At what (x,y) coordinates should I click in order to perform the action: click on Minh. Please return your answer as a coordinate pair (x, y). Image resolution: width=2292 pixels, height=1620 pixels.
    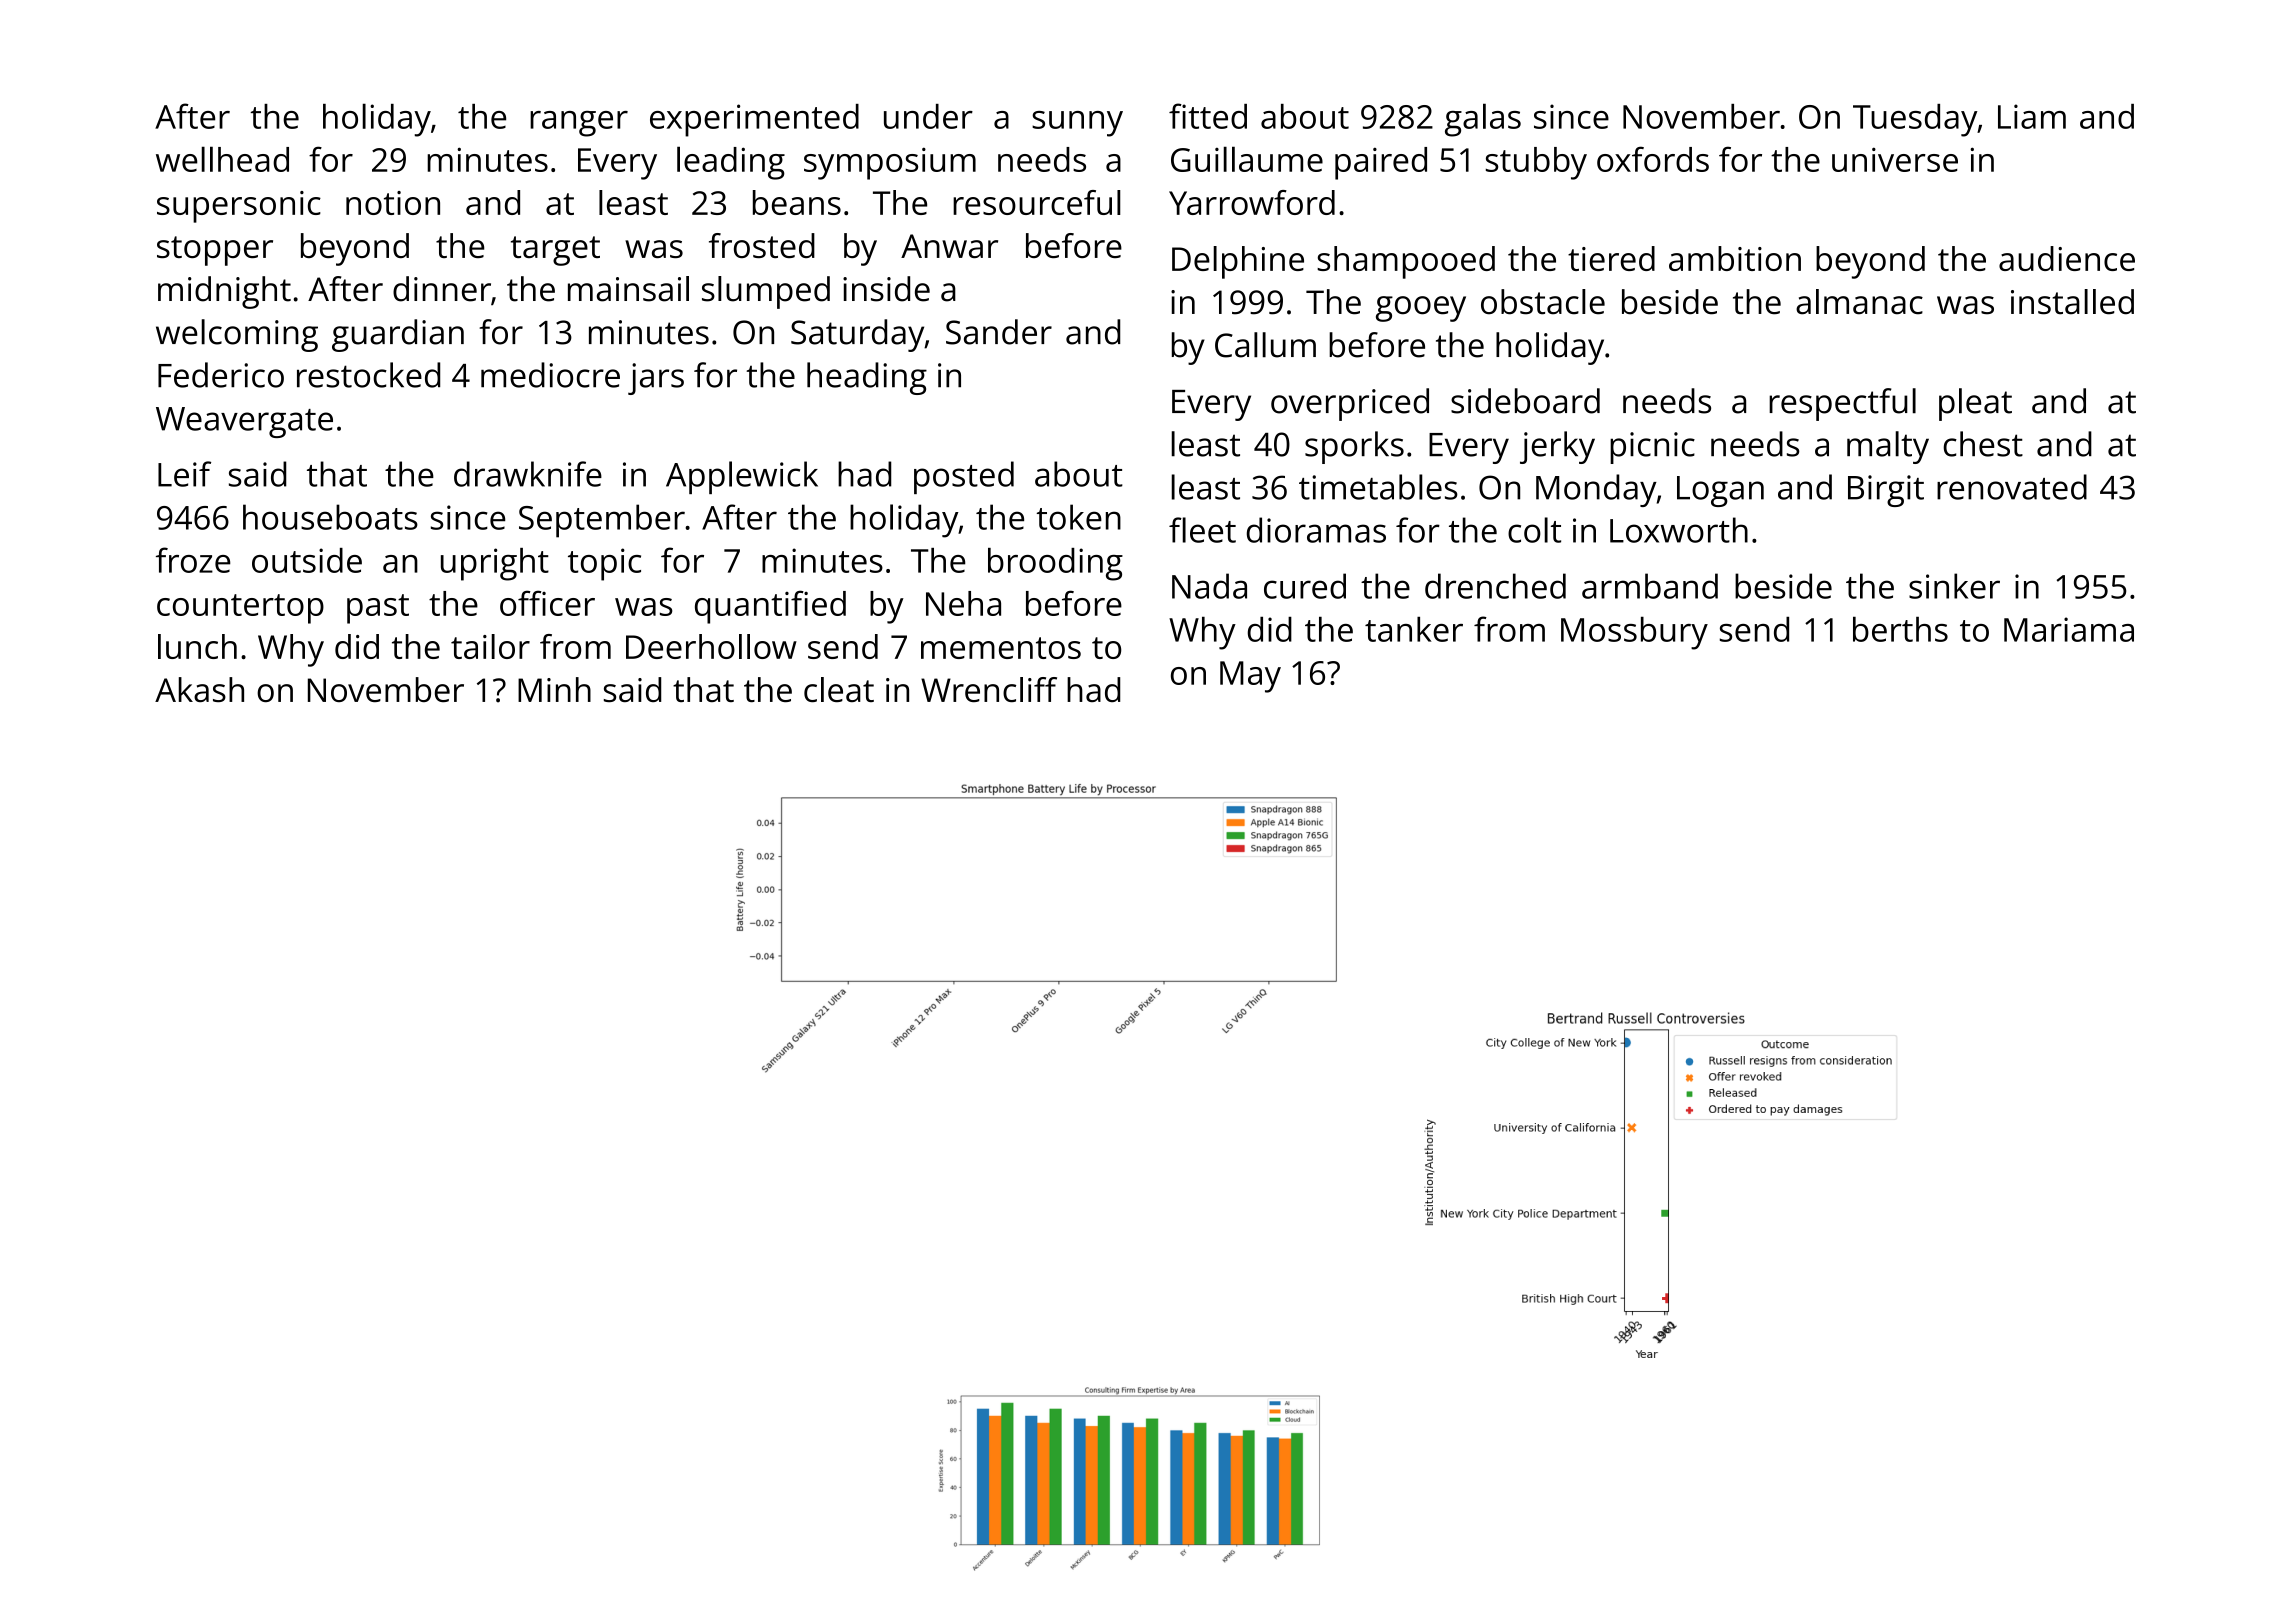
    Looking at the image, I should click on (554, 689).
